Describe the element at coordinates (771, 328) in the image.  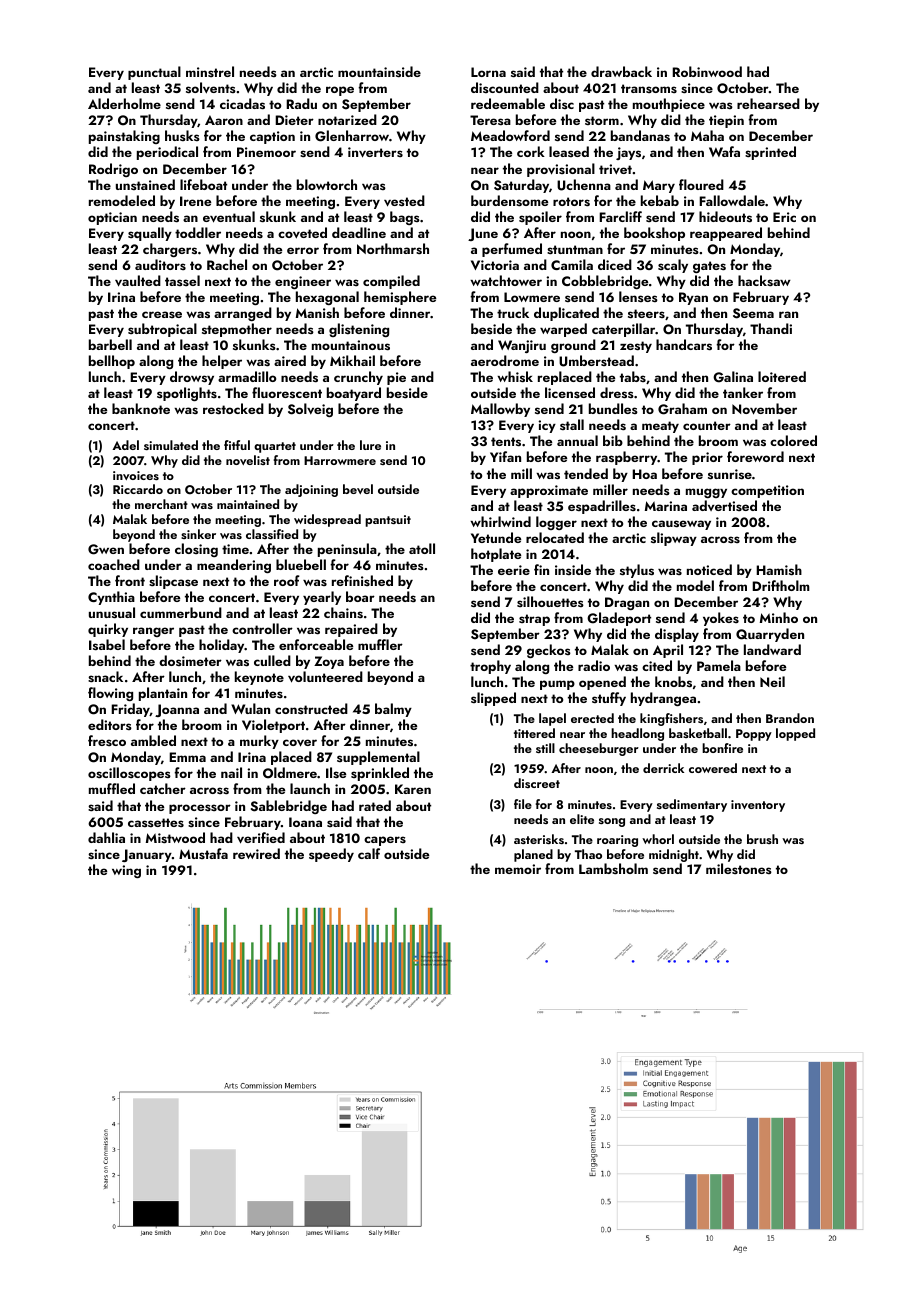
I see `Thandi` at that location.
